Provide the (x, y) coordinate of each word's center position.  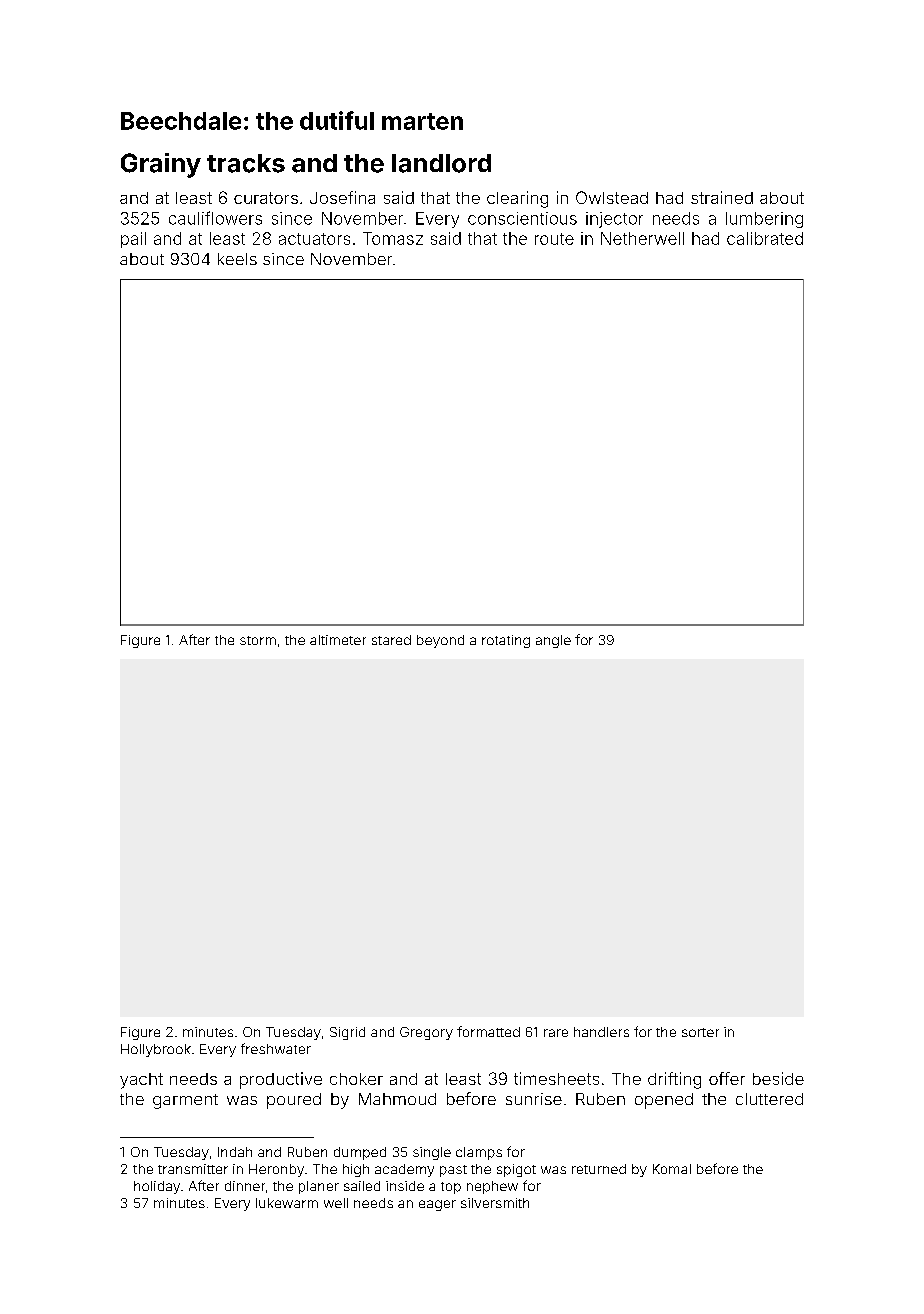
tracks (246, 163)
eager (437, 1205)
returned (599, 1169)
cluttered (769, 1099)
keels (237, 259)
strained (722, 197)
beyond (440, 641)
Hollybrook (156, 1050)
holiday (157, 1187)
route (554, 239)
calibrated (765, 238)
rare (556, 1033)
